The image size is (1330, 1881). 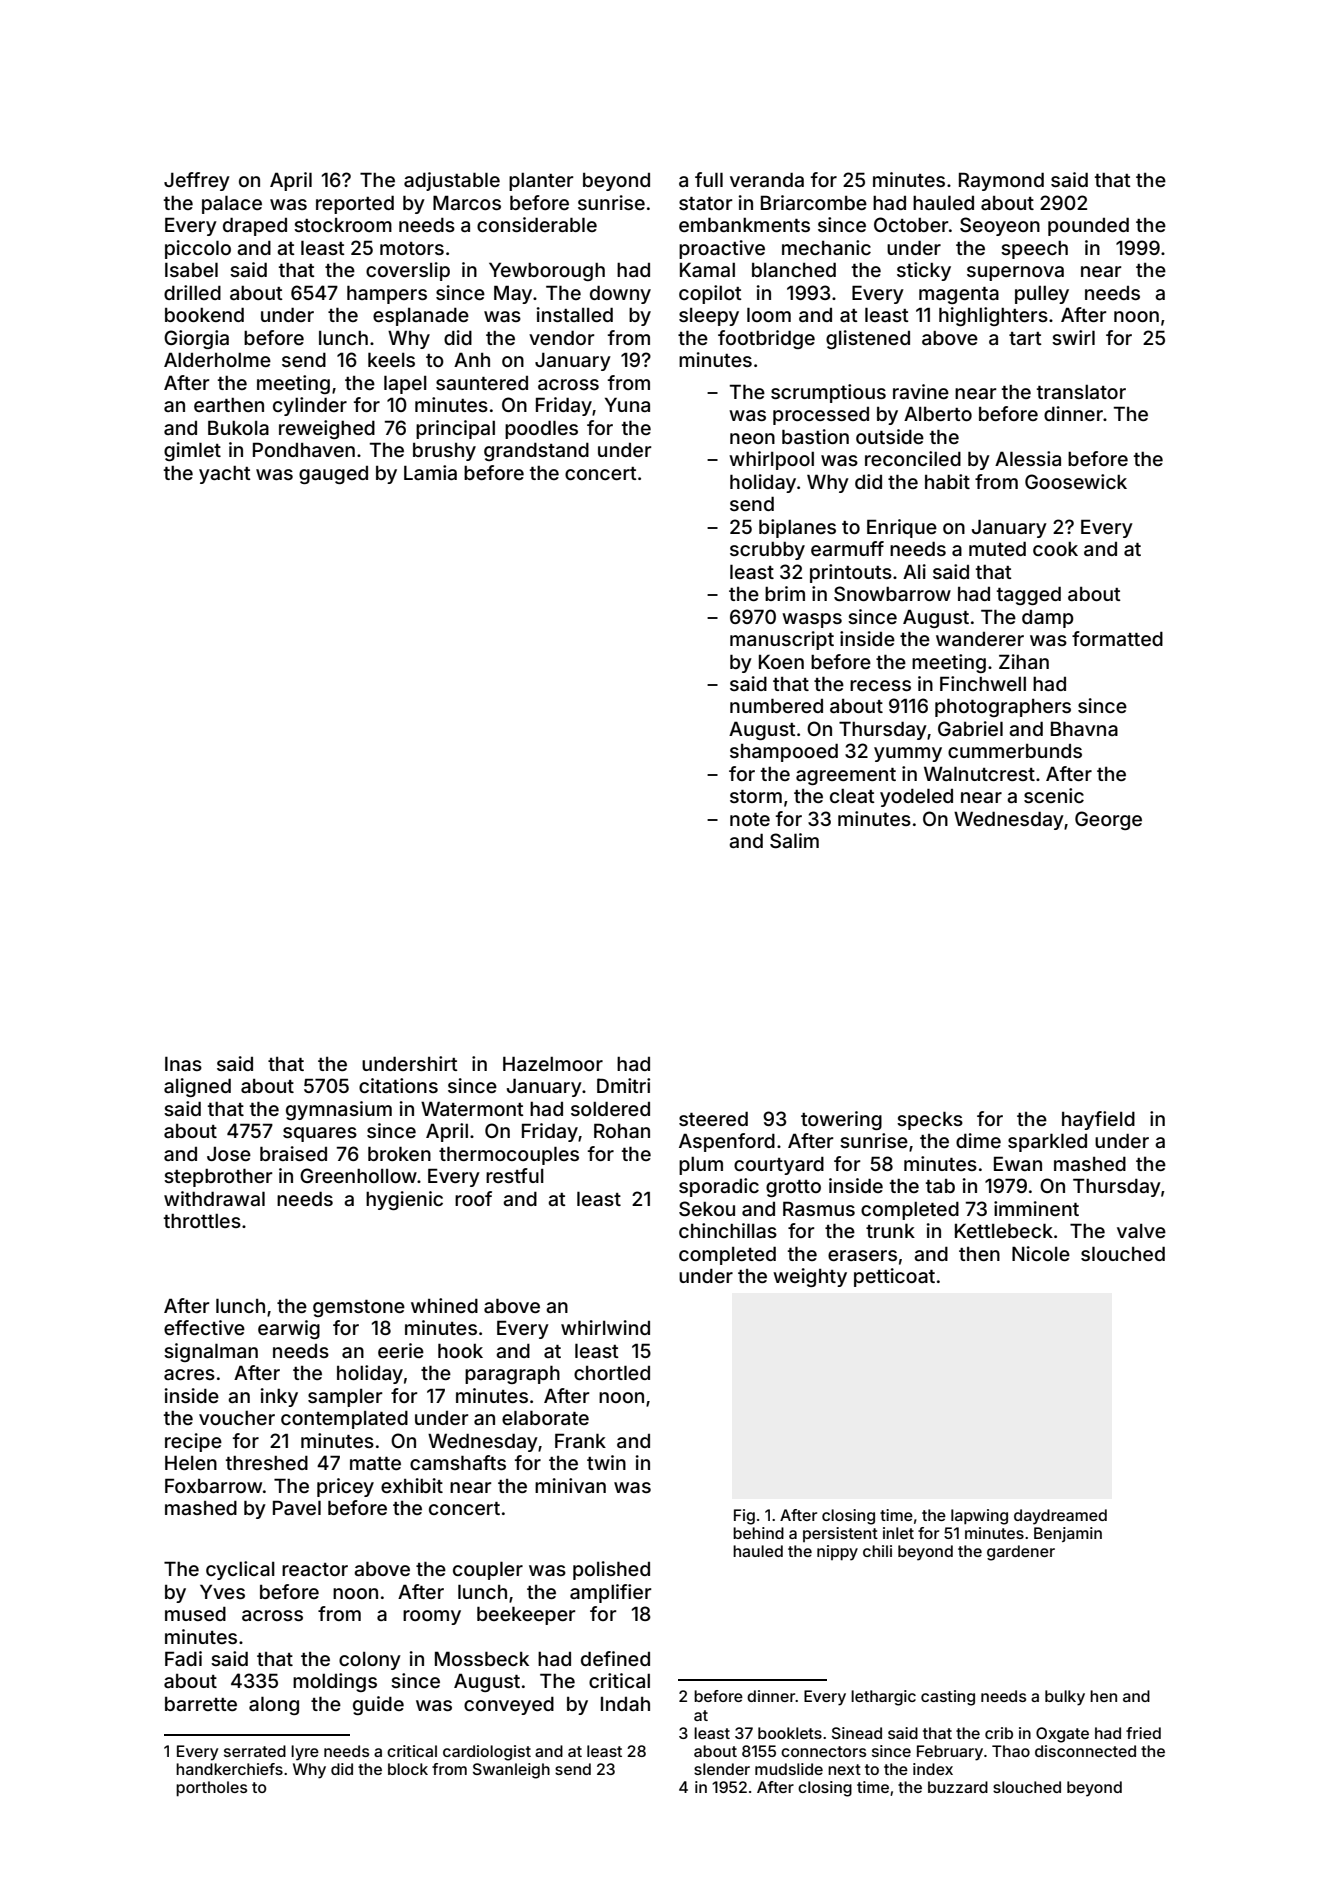 I want to click on Raymond, so click(x=1001, y=181).
